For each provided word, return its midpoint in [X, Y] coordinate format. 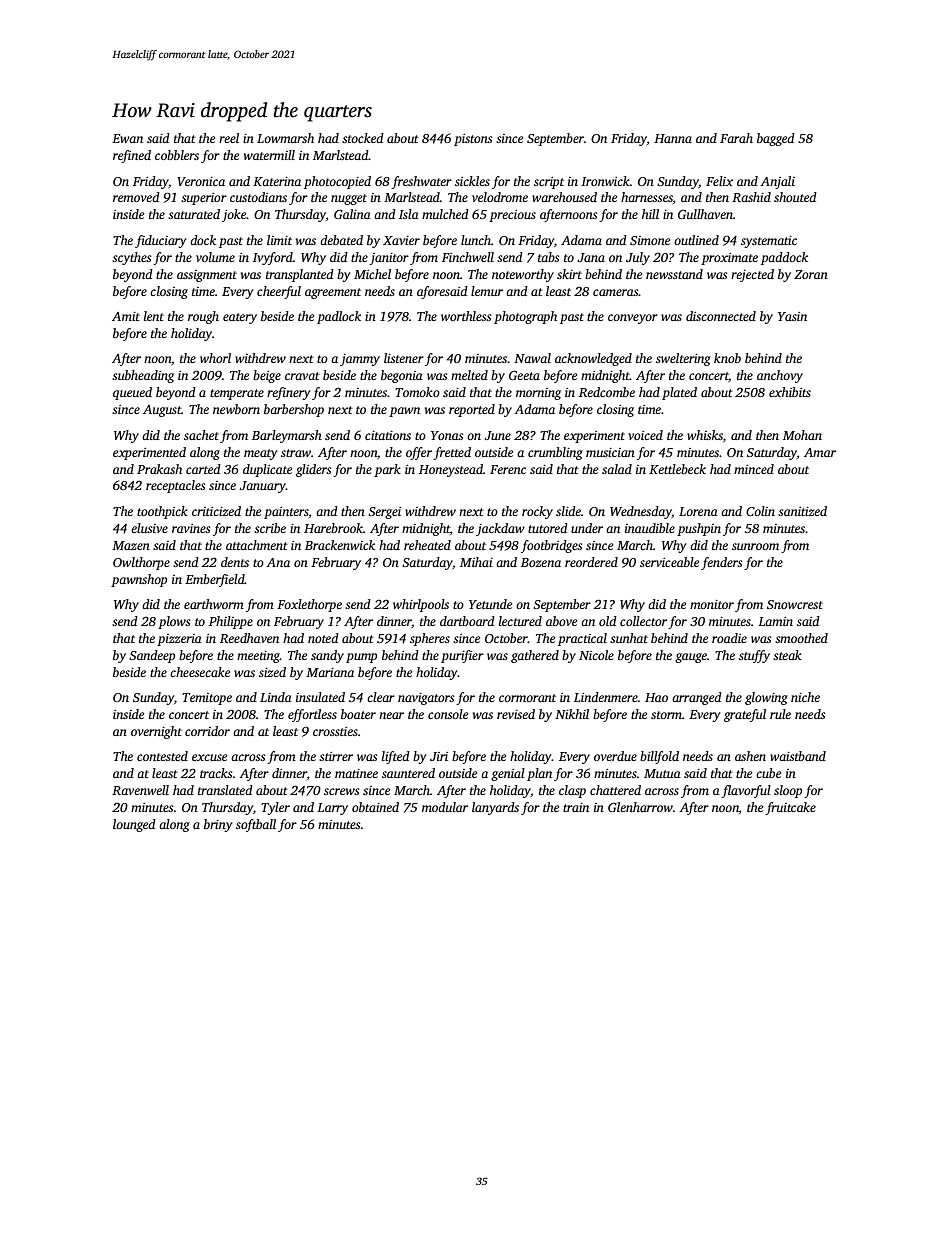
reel [229, 138]
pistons [473, 140]
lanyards [495, 808]
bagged [776, 139]
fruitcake [790, 808]
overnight [156, 732]
